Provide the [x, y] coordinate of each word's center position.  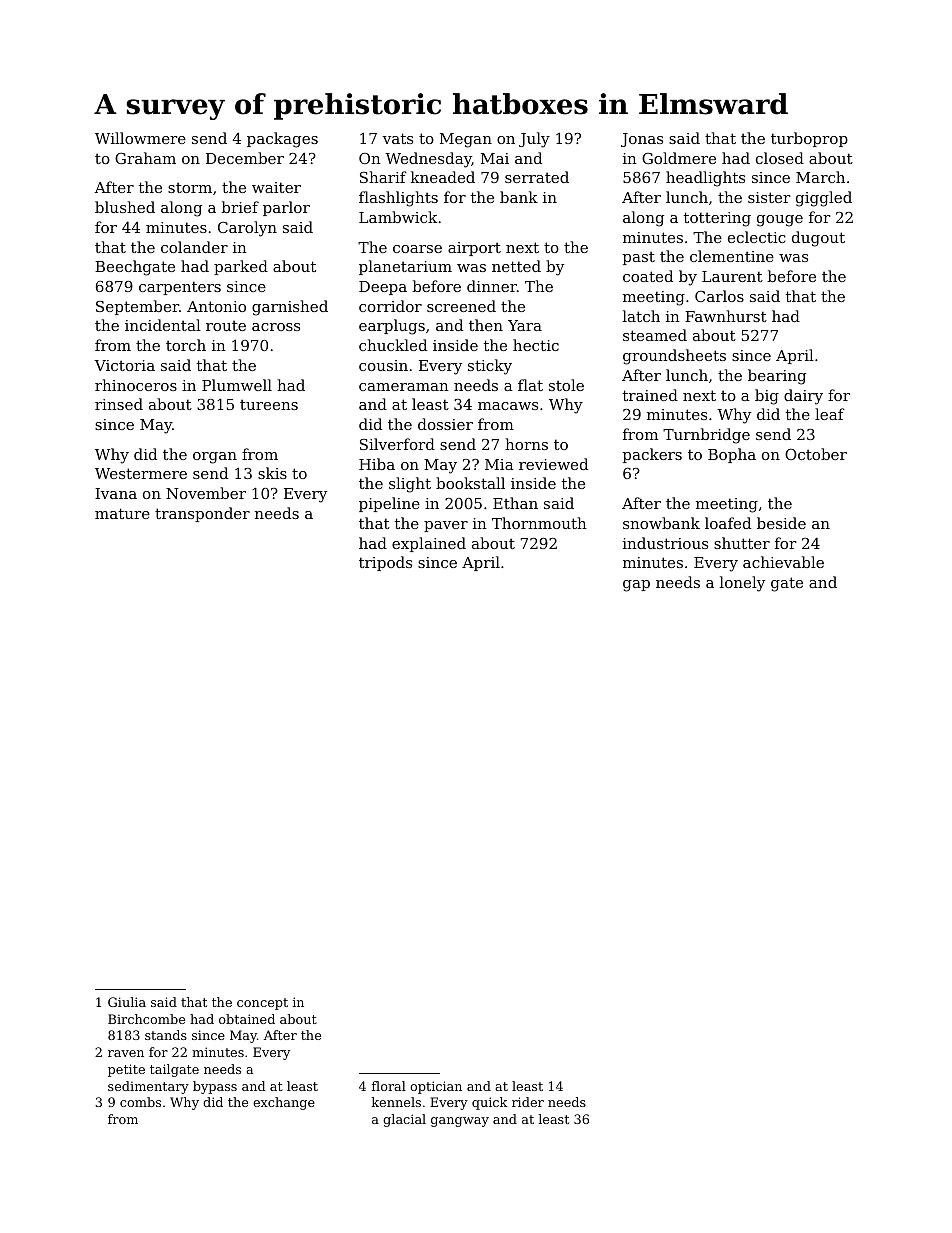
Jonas [642, 140]
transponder [202, 514]
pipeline [389, 504]
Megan [466, 140]
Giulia [127, 1002]
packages [282, 140]
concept [262, 1004]
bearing [777, 377]
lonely [742, 584]
